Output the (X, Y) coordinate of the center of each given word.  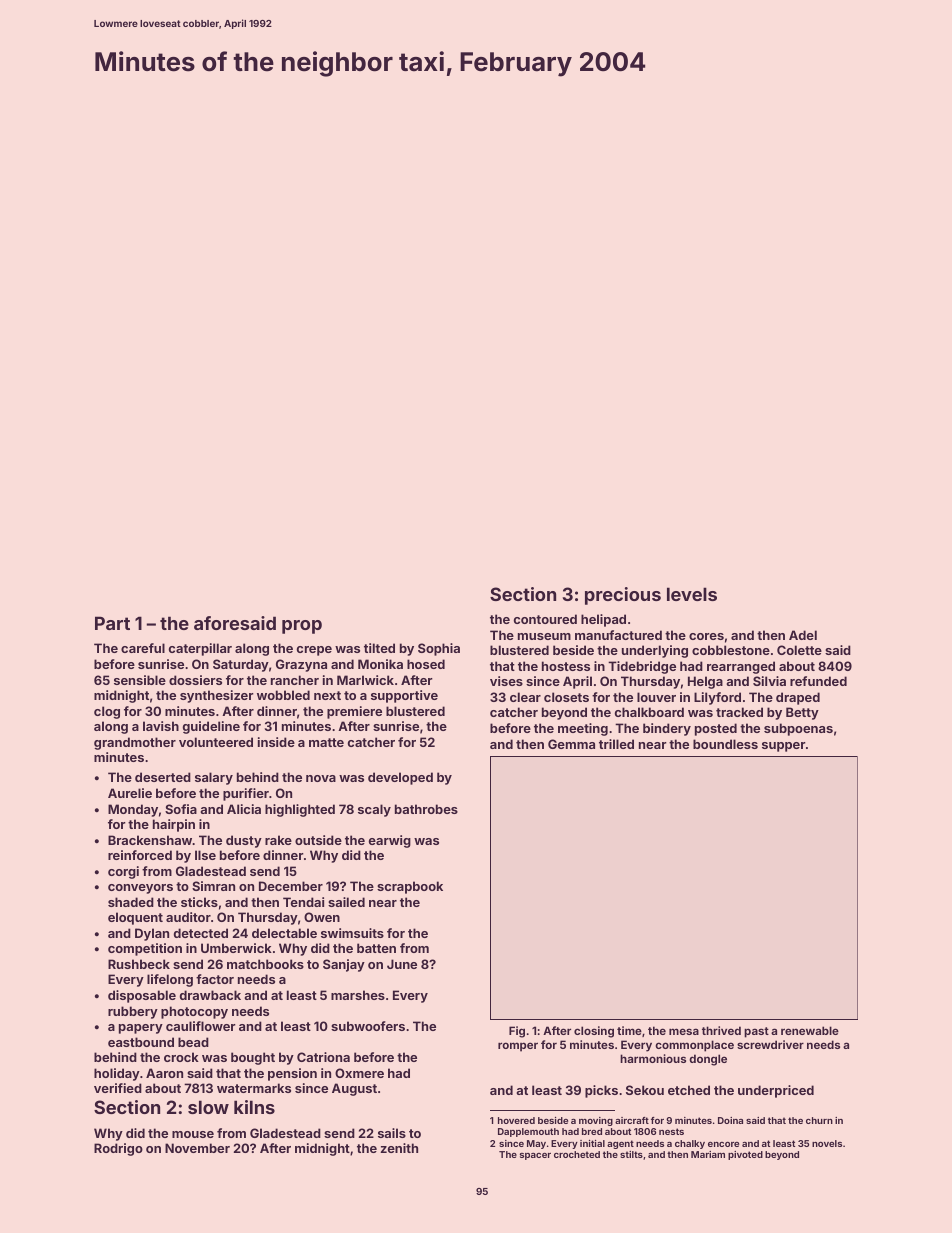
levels (692, 594)
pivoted (745, 1155)
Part (112, 623)
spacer (535, 1156)
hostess (566, 666)
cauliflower (201, 1026)
